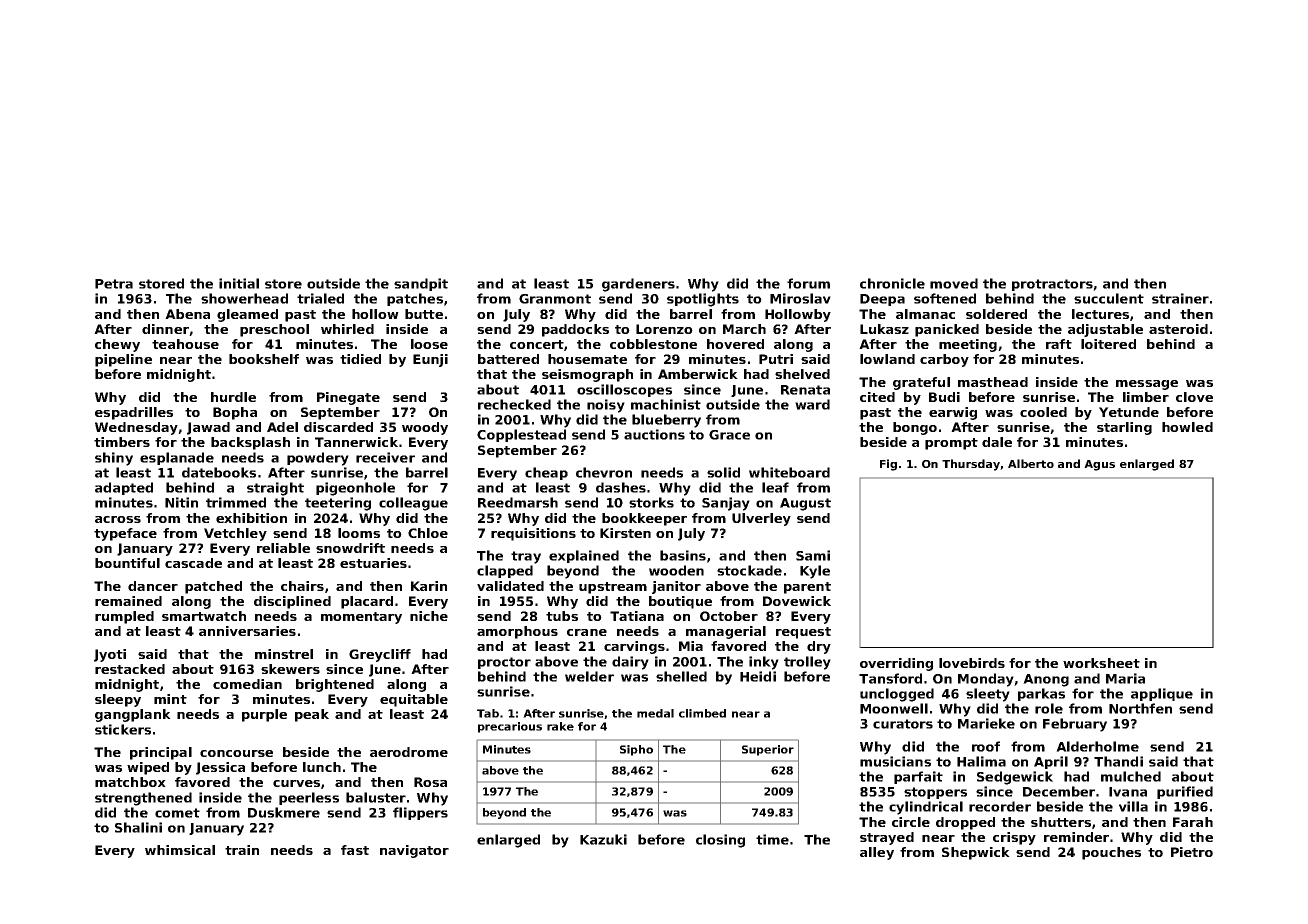 The height and width of the screenshot is (924, 1308). I want to click on parfait, so click(918, 777).
